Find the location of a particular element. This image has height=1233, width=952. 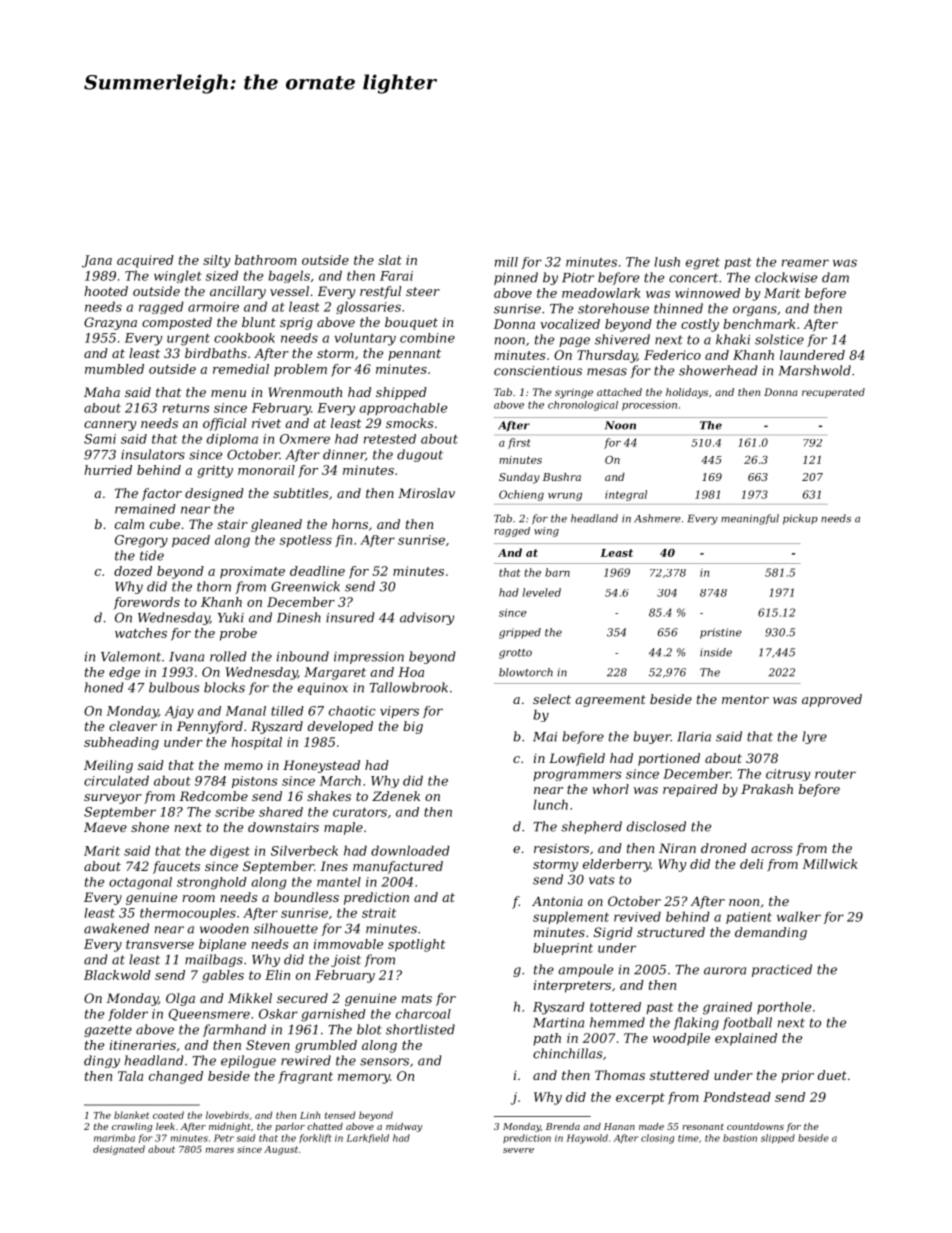

Redcombe is located at coordinates (213, 796).
